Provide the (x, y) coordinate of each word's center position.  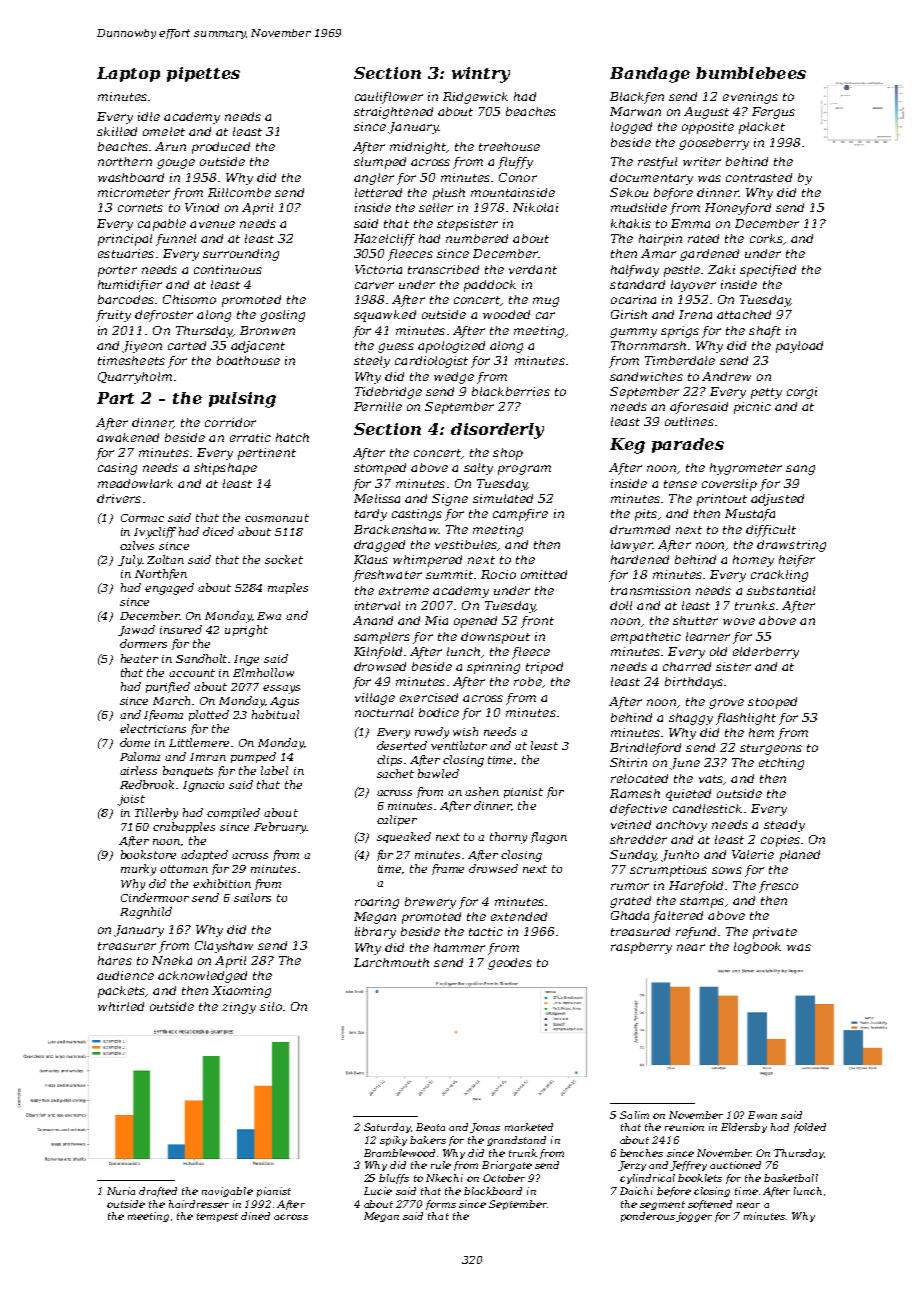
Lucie (378, 1191)
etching (781, 764)
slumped (380, 163)
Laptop (128, 74)
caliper (397, 820)
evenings (750, 98)
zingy (239, 1008)
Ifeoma (163, 715)
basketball (791, 1178)
